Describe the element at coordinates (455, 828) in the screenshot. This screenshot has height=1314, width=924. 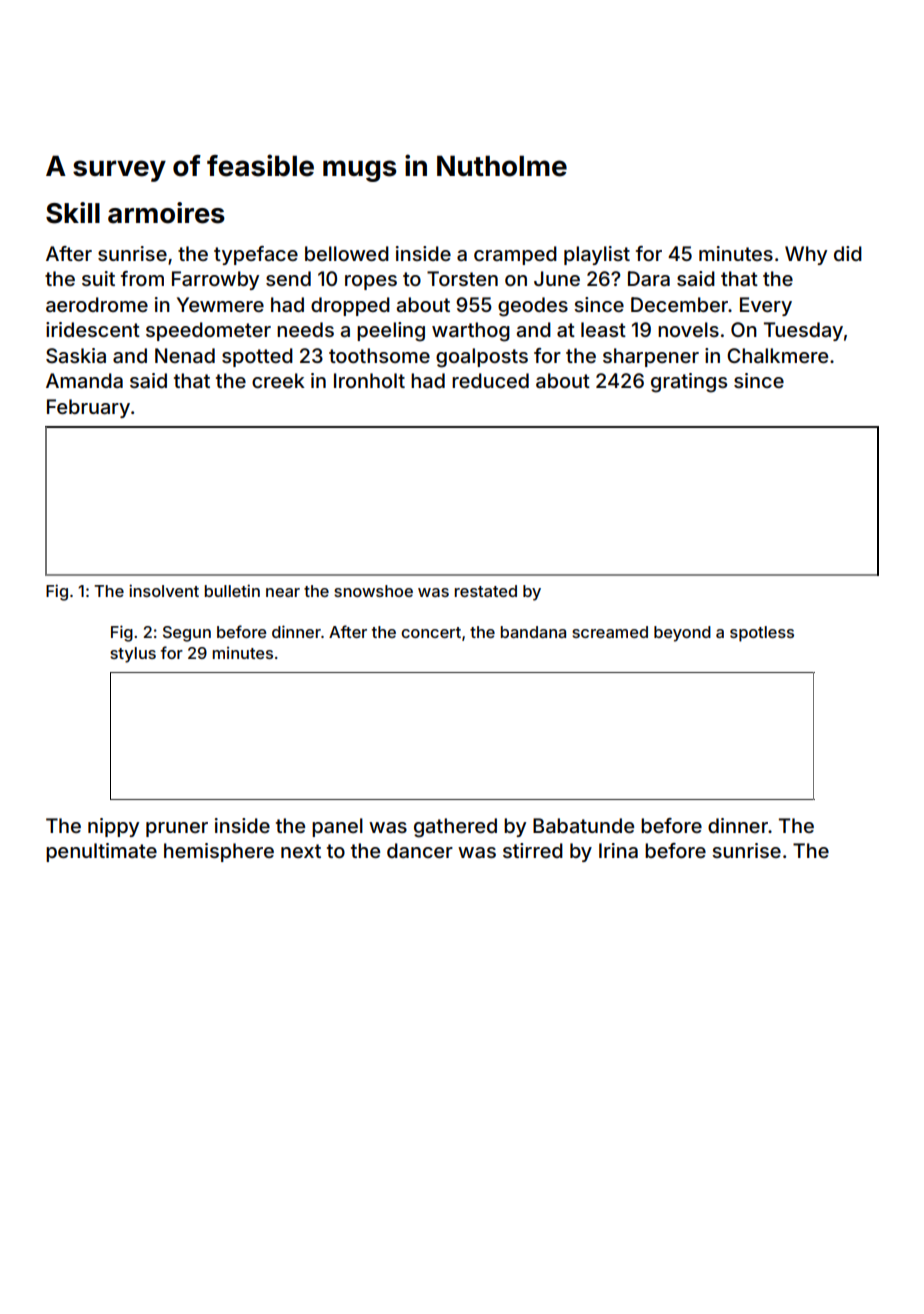
I see `gathered` at that location.
